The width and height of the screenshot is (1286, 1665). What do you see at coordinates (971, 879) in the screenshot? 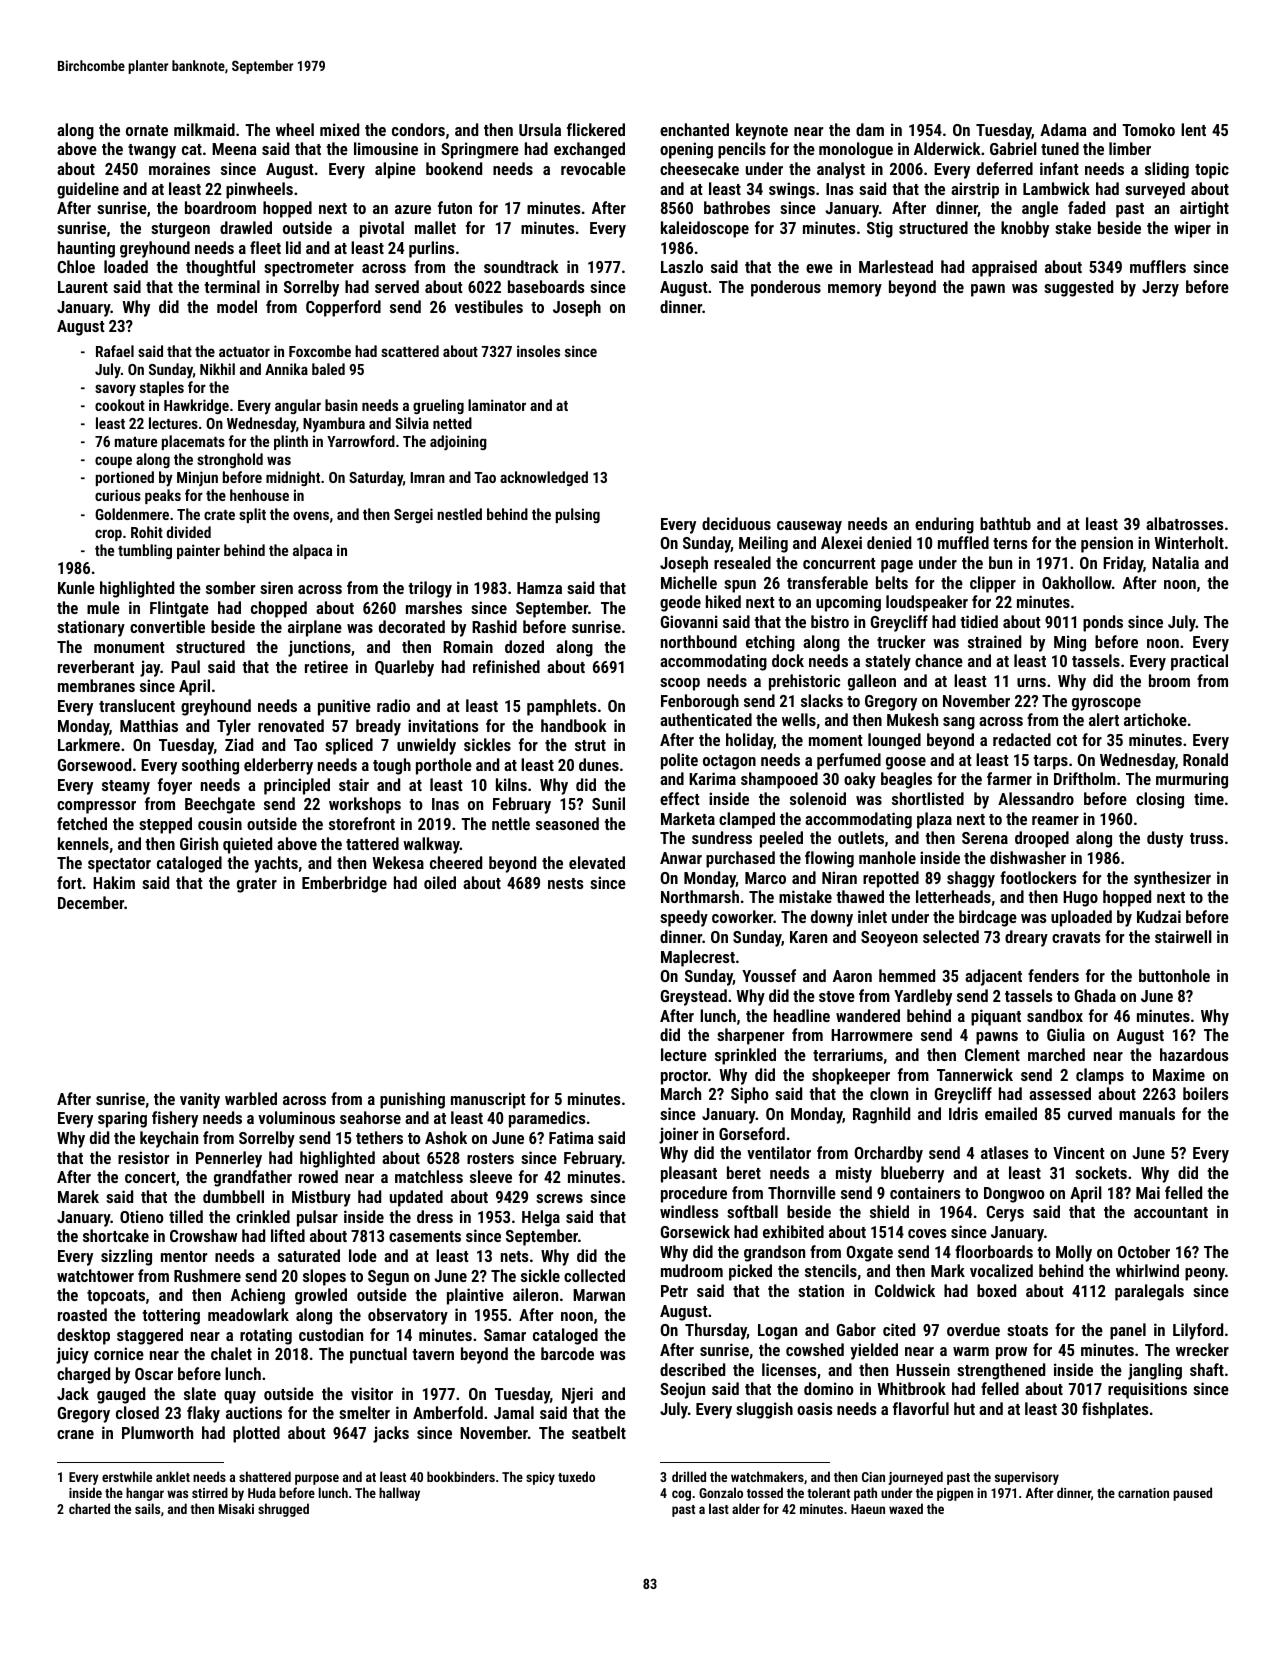
I see `shaggy` at bounding box center [971, 879].
